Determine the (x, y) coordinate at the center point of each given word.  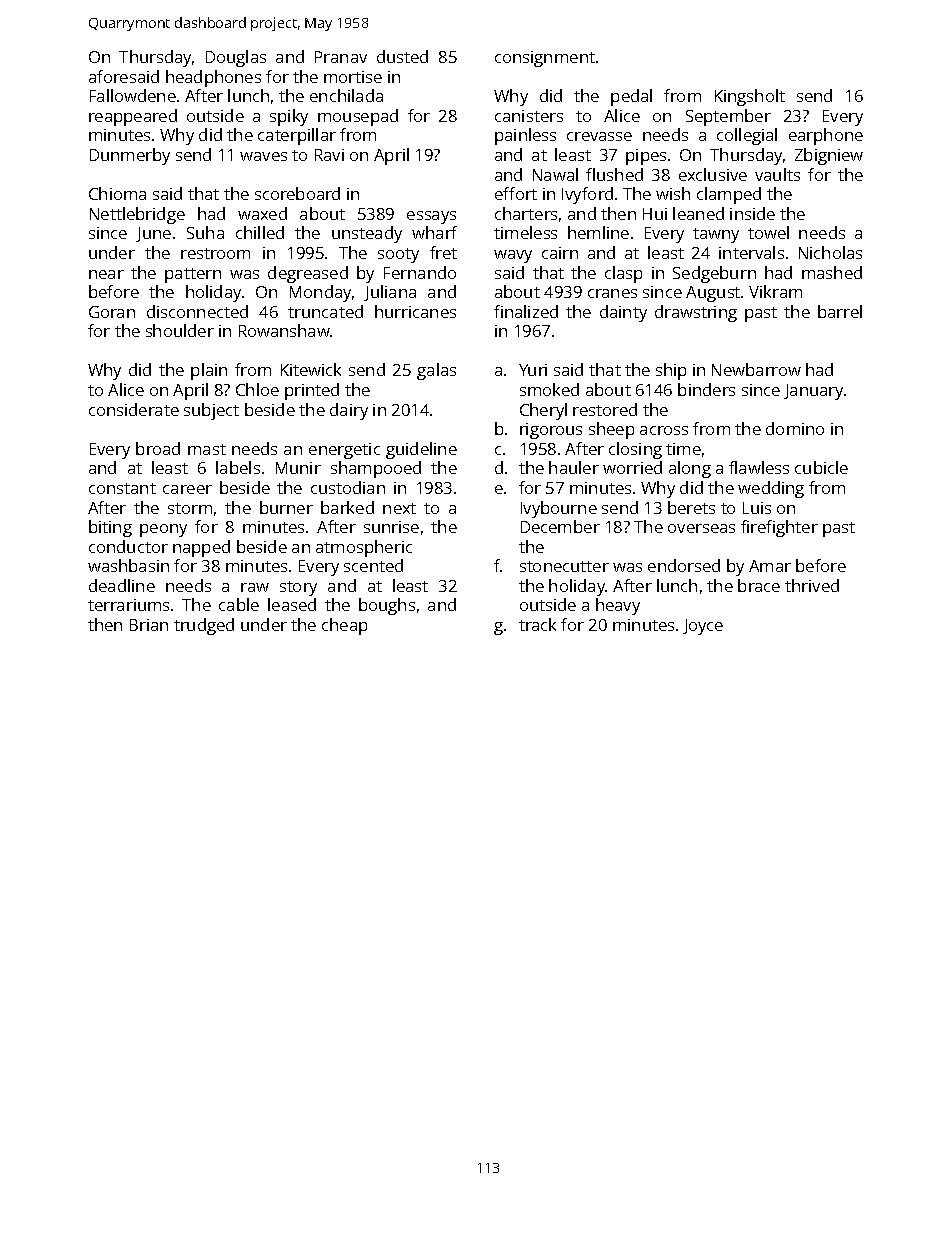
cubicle (821, 467)
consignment (545, 59)
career (187, 489)
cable (239, 604)
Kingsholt (750, 97)
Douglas (236, 58)
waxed (262, 213)
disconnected (197, 311)
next (399, 508)
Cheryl (543, 411)
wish (673, 193)
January (813, 392)
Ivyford (587, 195)
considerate (134, 409)
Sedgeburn (714, 274)
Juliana (390, 293)
